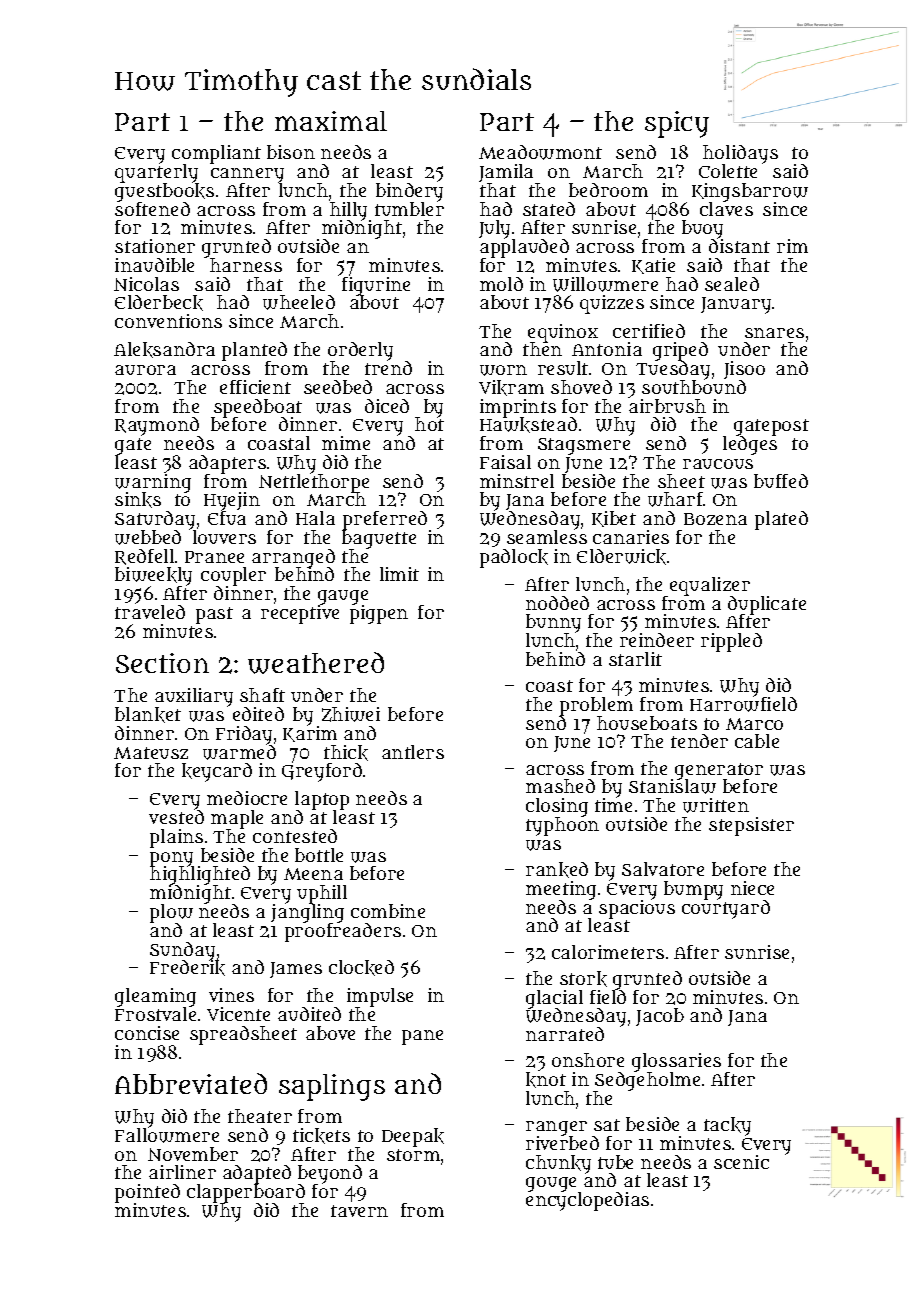 Image resolution: width=924 pixels, height=1308 pixels. Describe the element at coordinates (331, 121) in the screenshot. I see `maximal` at that location.
